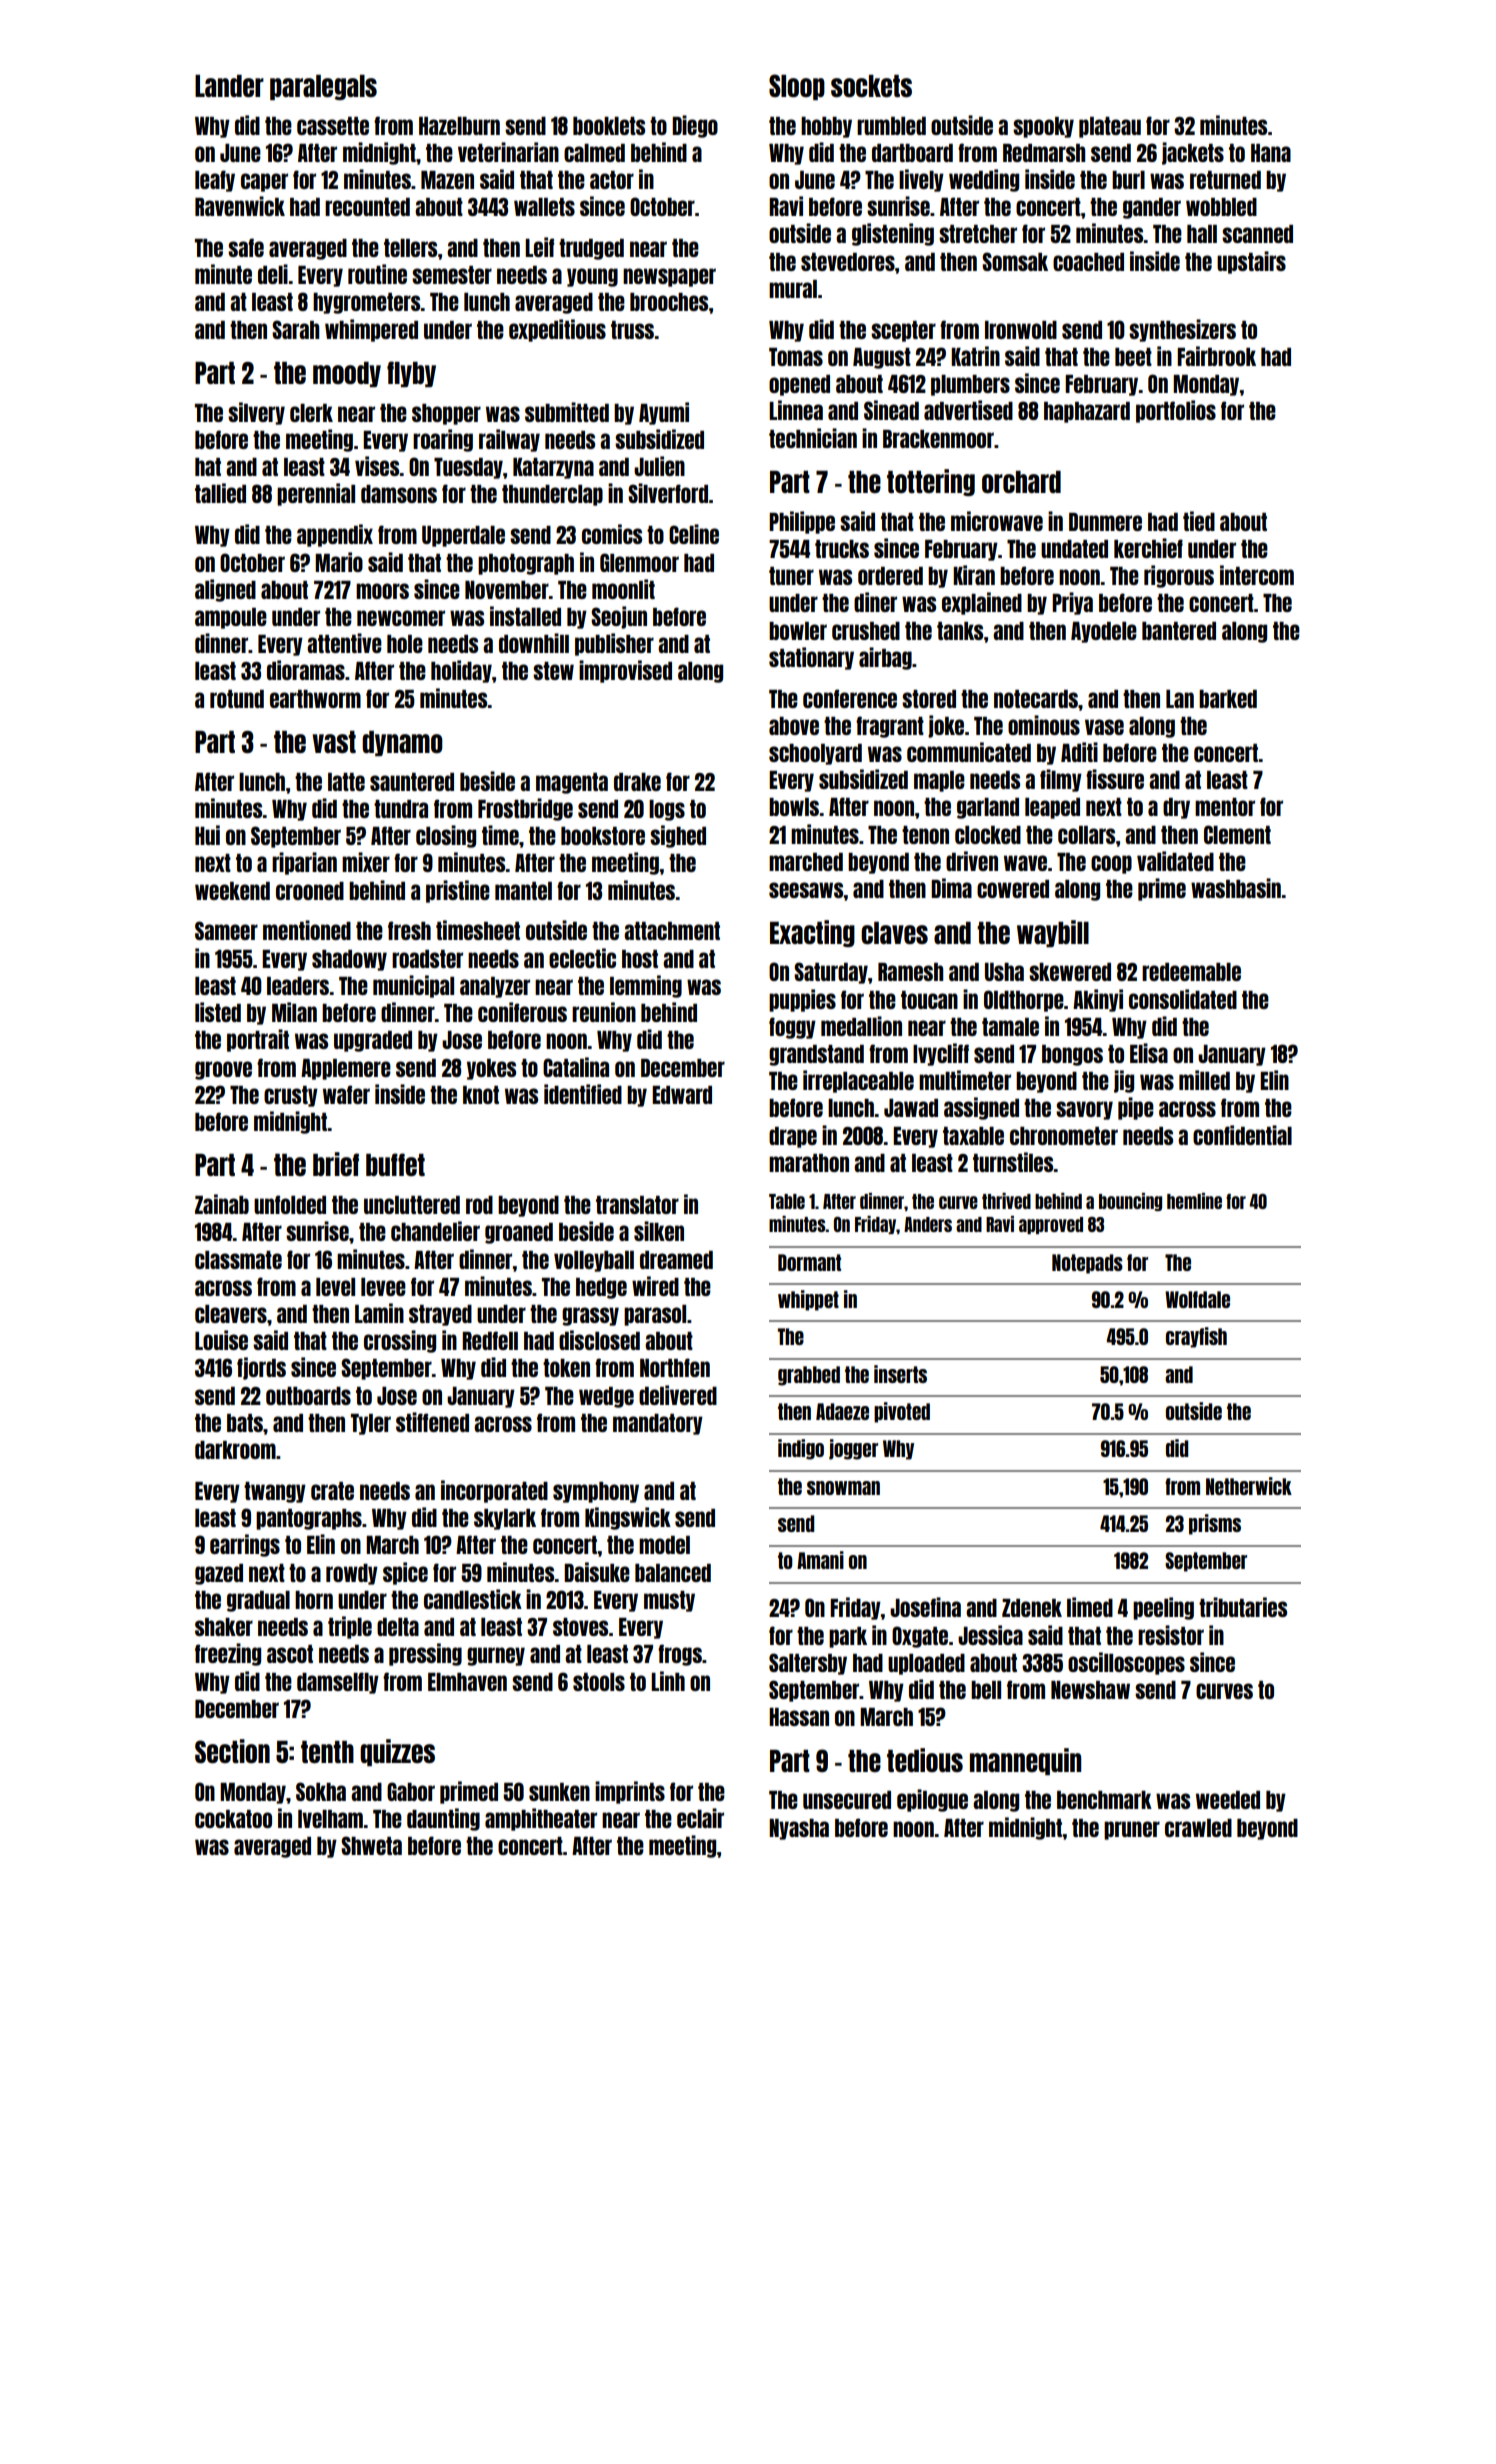 The image size is (1496, 2464). Describe the element at coordinates (1043, 127) in the screenshot. I see `spooky` at that location.
